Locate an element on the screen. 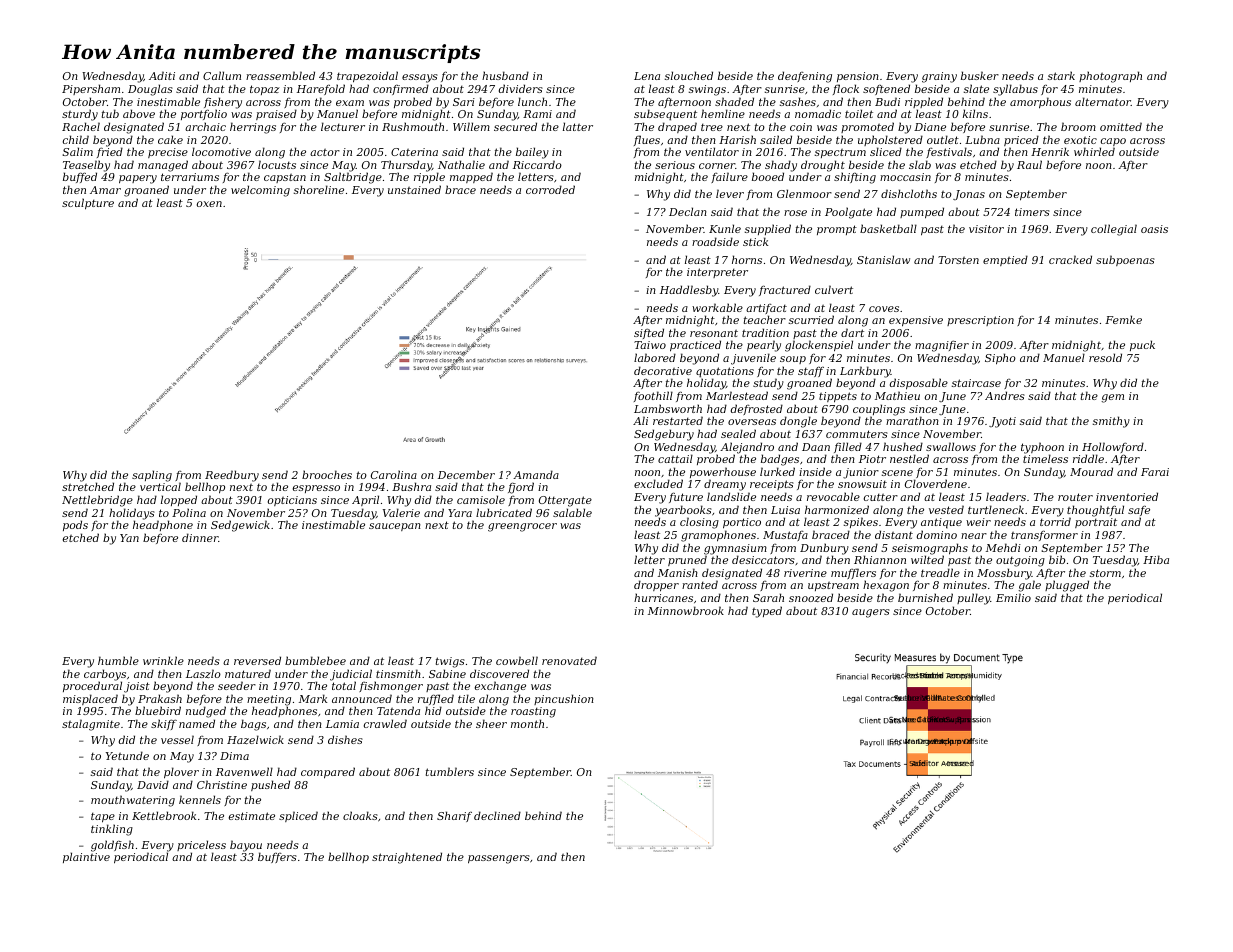  alternator is located at coordinates (1103, 101).
